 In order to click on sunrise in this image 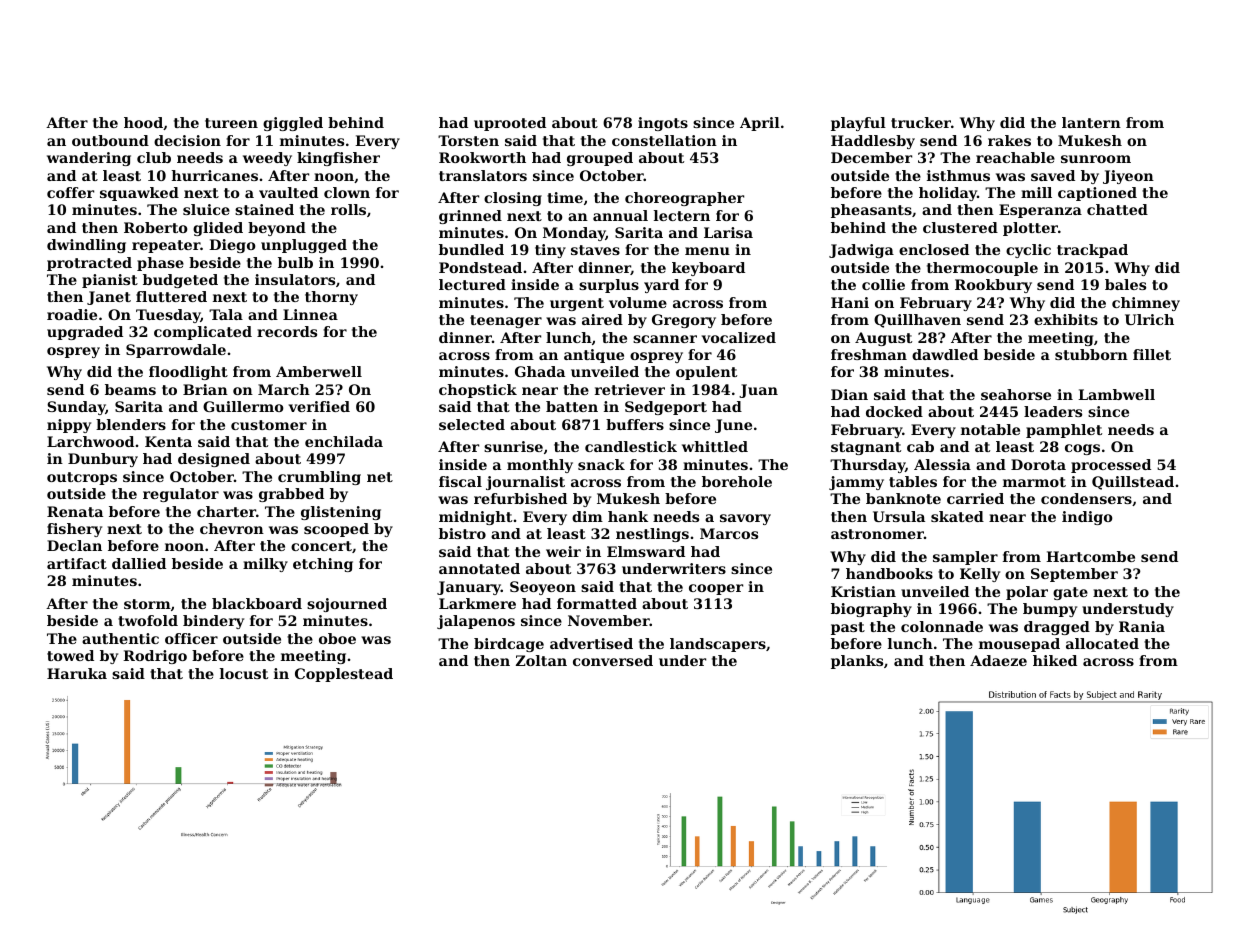, I will do `click(513, 446)`.
